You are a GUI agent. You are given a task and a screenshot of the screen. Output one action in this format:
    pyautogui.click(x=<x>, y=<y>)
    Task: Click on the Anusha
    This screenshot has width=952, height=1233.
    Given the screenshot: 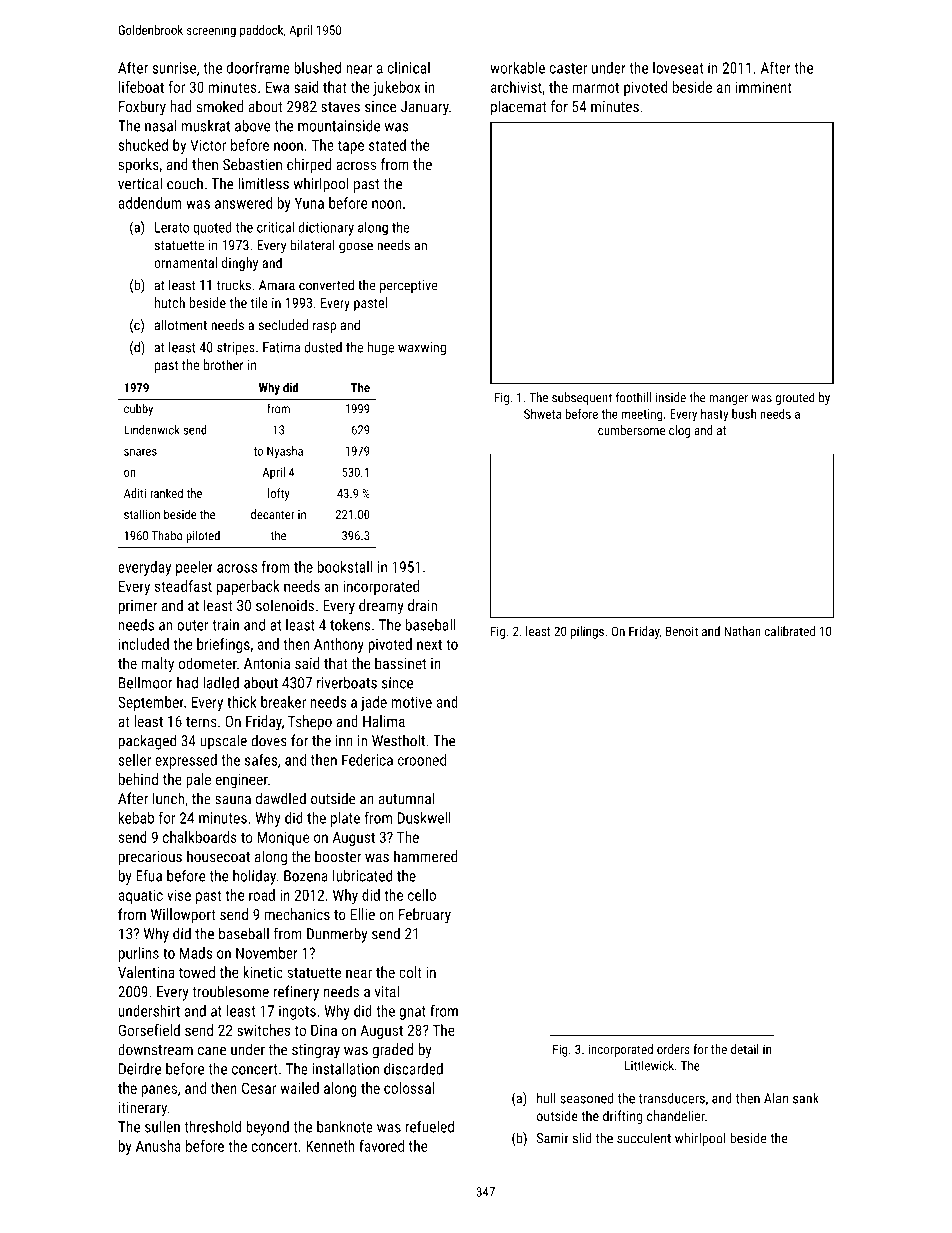 What is the action you would take?
    pyautogui.click(x=158, y=1146)
